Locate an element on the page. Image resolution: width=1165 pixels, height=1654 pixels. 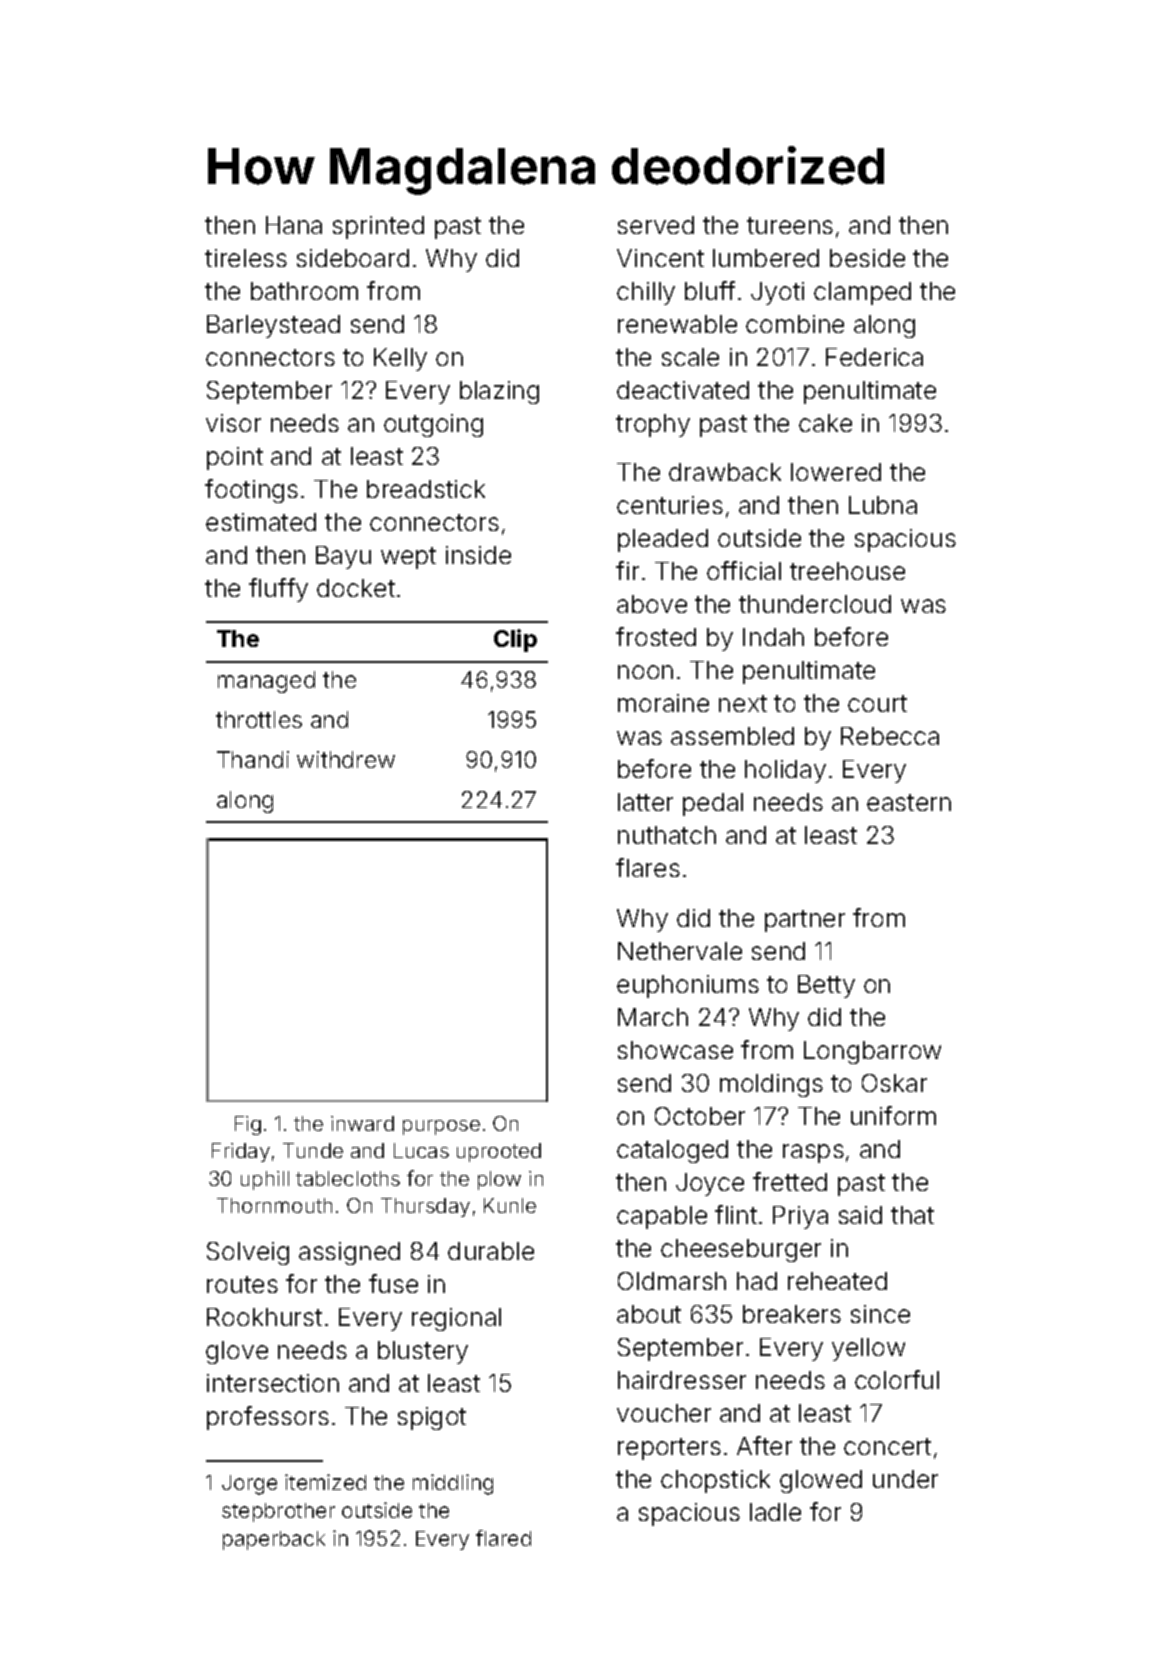
Thandi is located at coordinates (253, 759).
